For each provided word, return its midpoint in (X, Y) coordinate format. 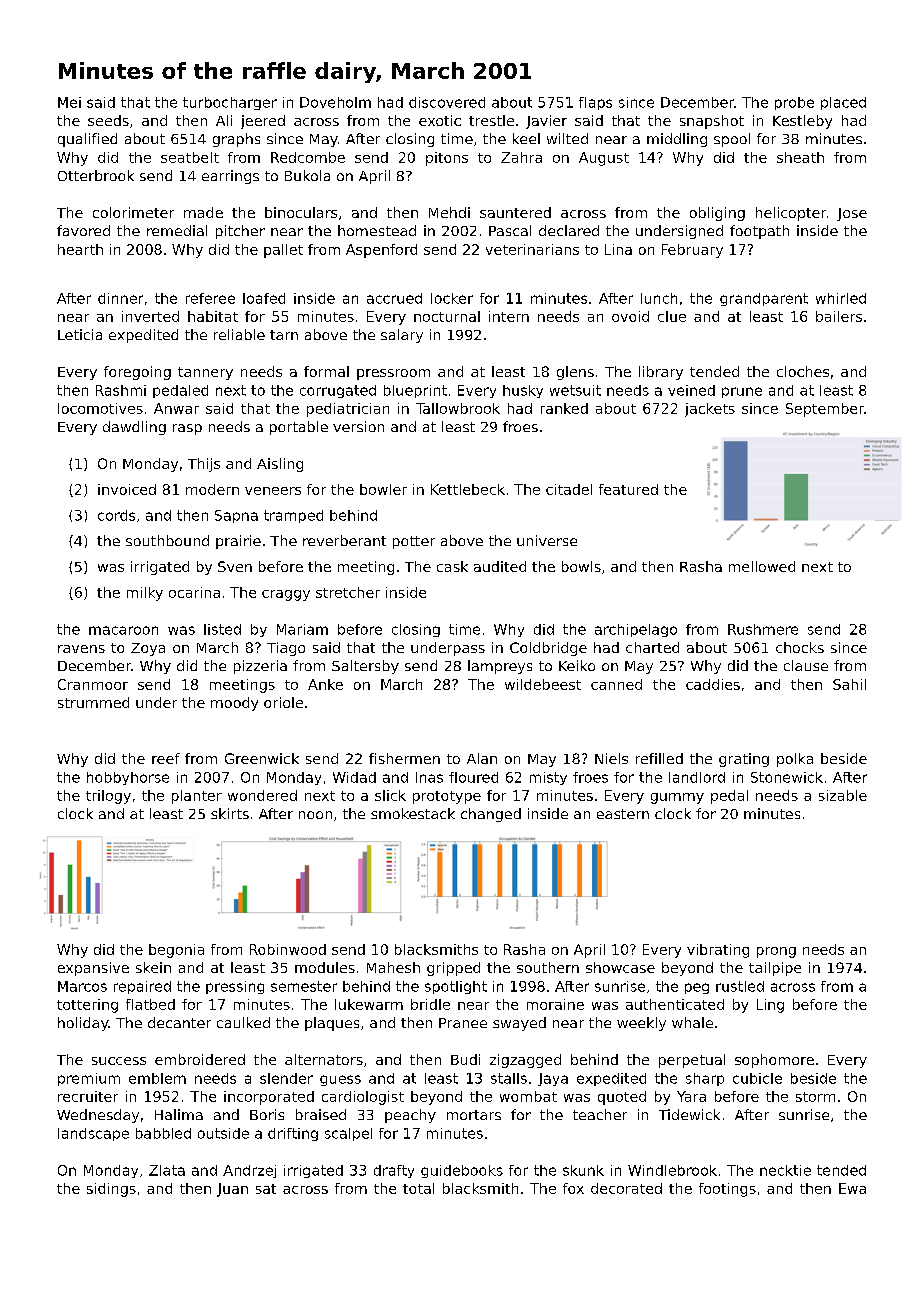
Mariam (302, 629)
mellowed (762, 566)
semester (304, 986)
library (661, 373)
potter (414, 542)
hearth (80, 249)
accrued (394, 298)
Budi (465, 1059)
